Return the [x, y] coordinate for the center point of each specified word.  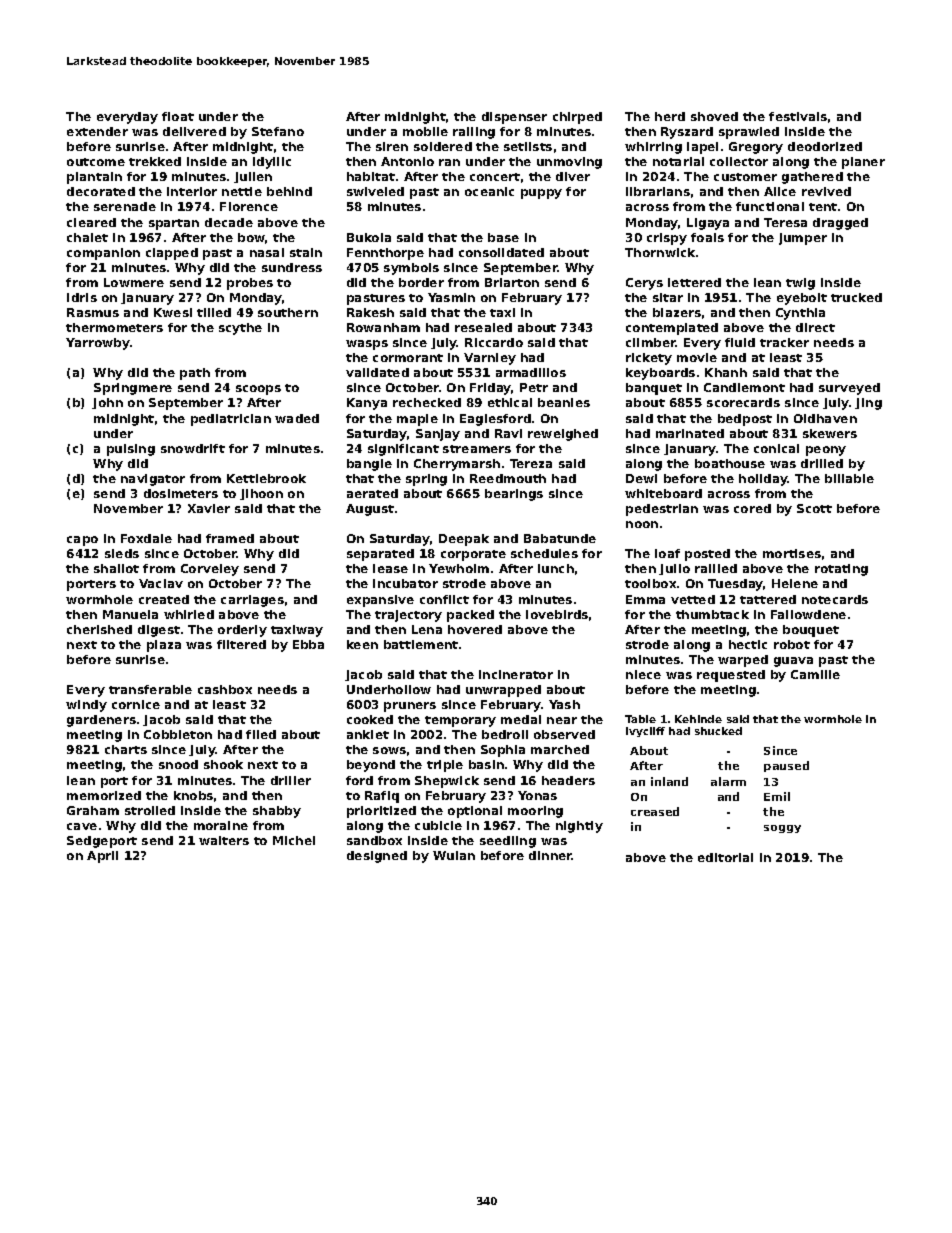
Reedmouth [508, 478]
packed [470, 616]
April [102, 857]
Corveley [210, 570]
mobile [425, 131]
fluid [740, 342]
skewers [830, 433]
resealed [483, 327]
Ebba [308, 644]
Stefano [278, 131]
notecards [835, 599]
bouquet [811, 631]
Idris [82, 297]
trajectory [408, 616]
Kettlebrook [266, 478]
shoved [714, 116]
